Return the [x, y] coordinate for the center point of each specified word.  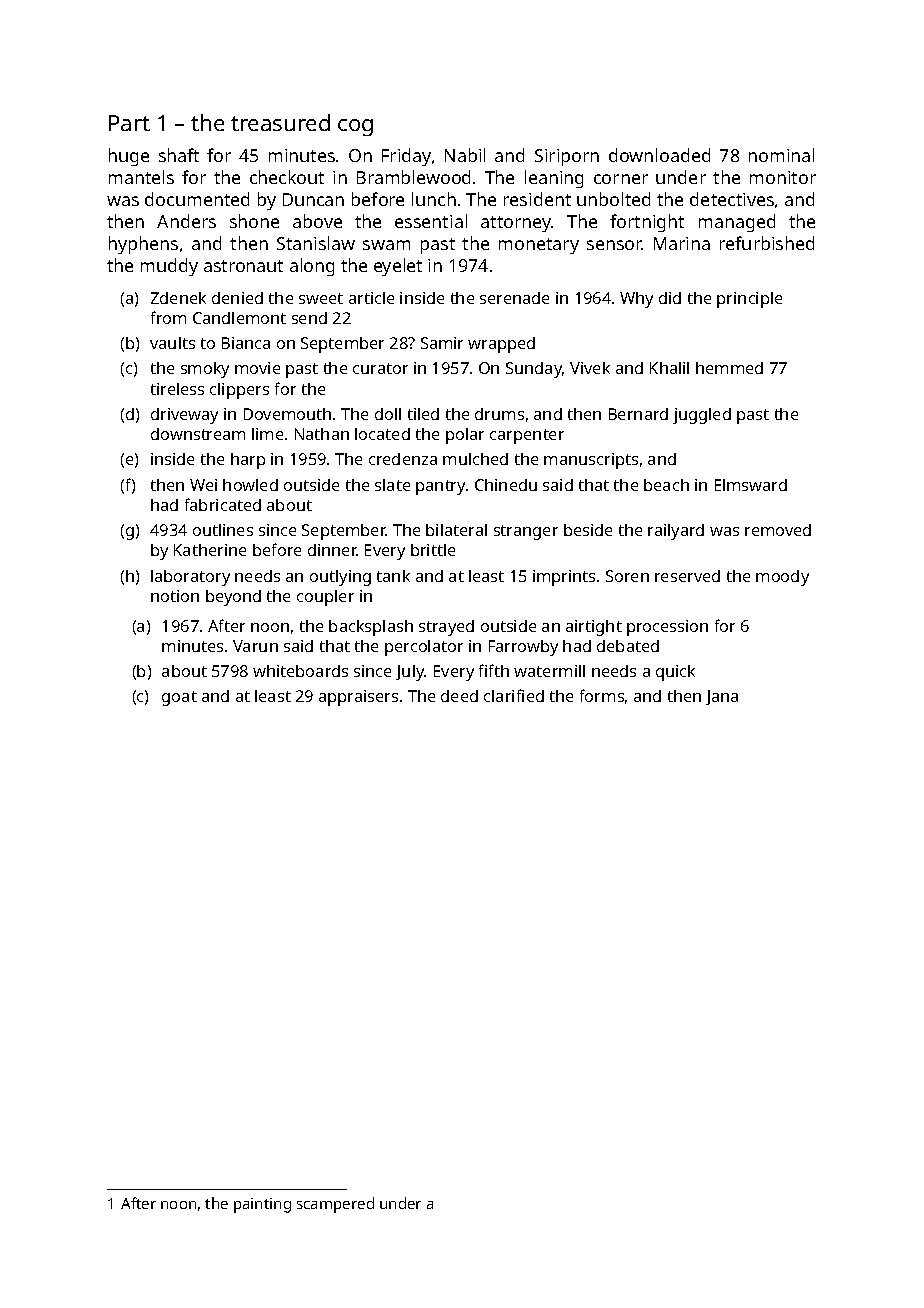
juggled [702, 416]
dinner [332, 550]
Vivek [590, 368]
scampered [335, 1205]
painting [262, 1205]
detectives [732, 199]
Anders [186, 221]
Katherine [210, 550]
